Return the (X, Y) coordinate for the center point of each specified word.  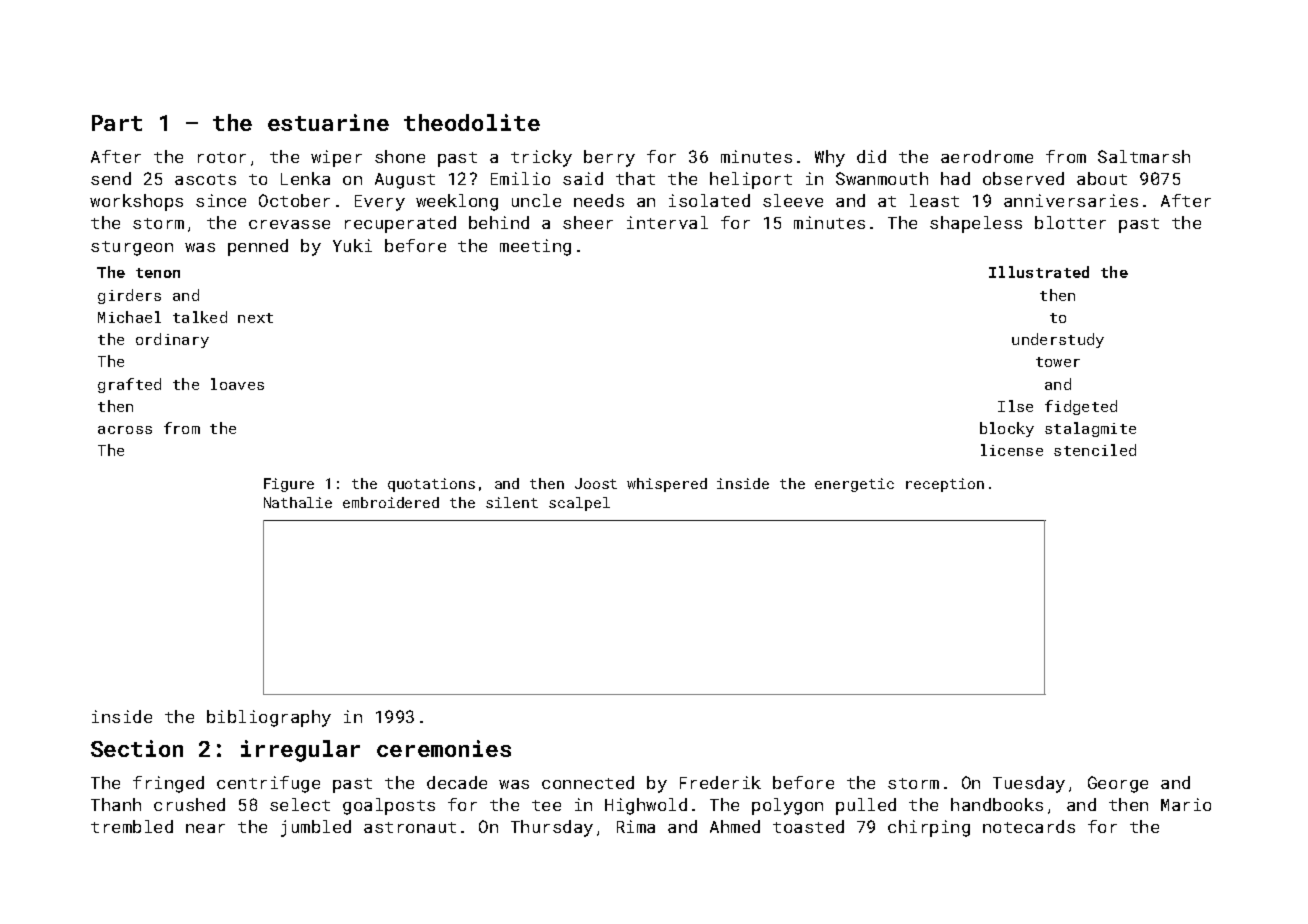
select (300, 804)
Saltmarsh (1144, 156)
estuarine (328, 122)
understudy (1058, 340)
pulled (866, 806)
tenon (158, 273)
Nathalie (298, 502)
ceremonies (444, 748)
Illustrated (1039, 272)
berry (609, 158)
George (1118, 784)
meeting (535, 247)
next (255, 318)
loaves (237, 384)
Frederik (720, 782)
